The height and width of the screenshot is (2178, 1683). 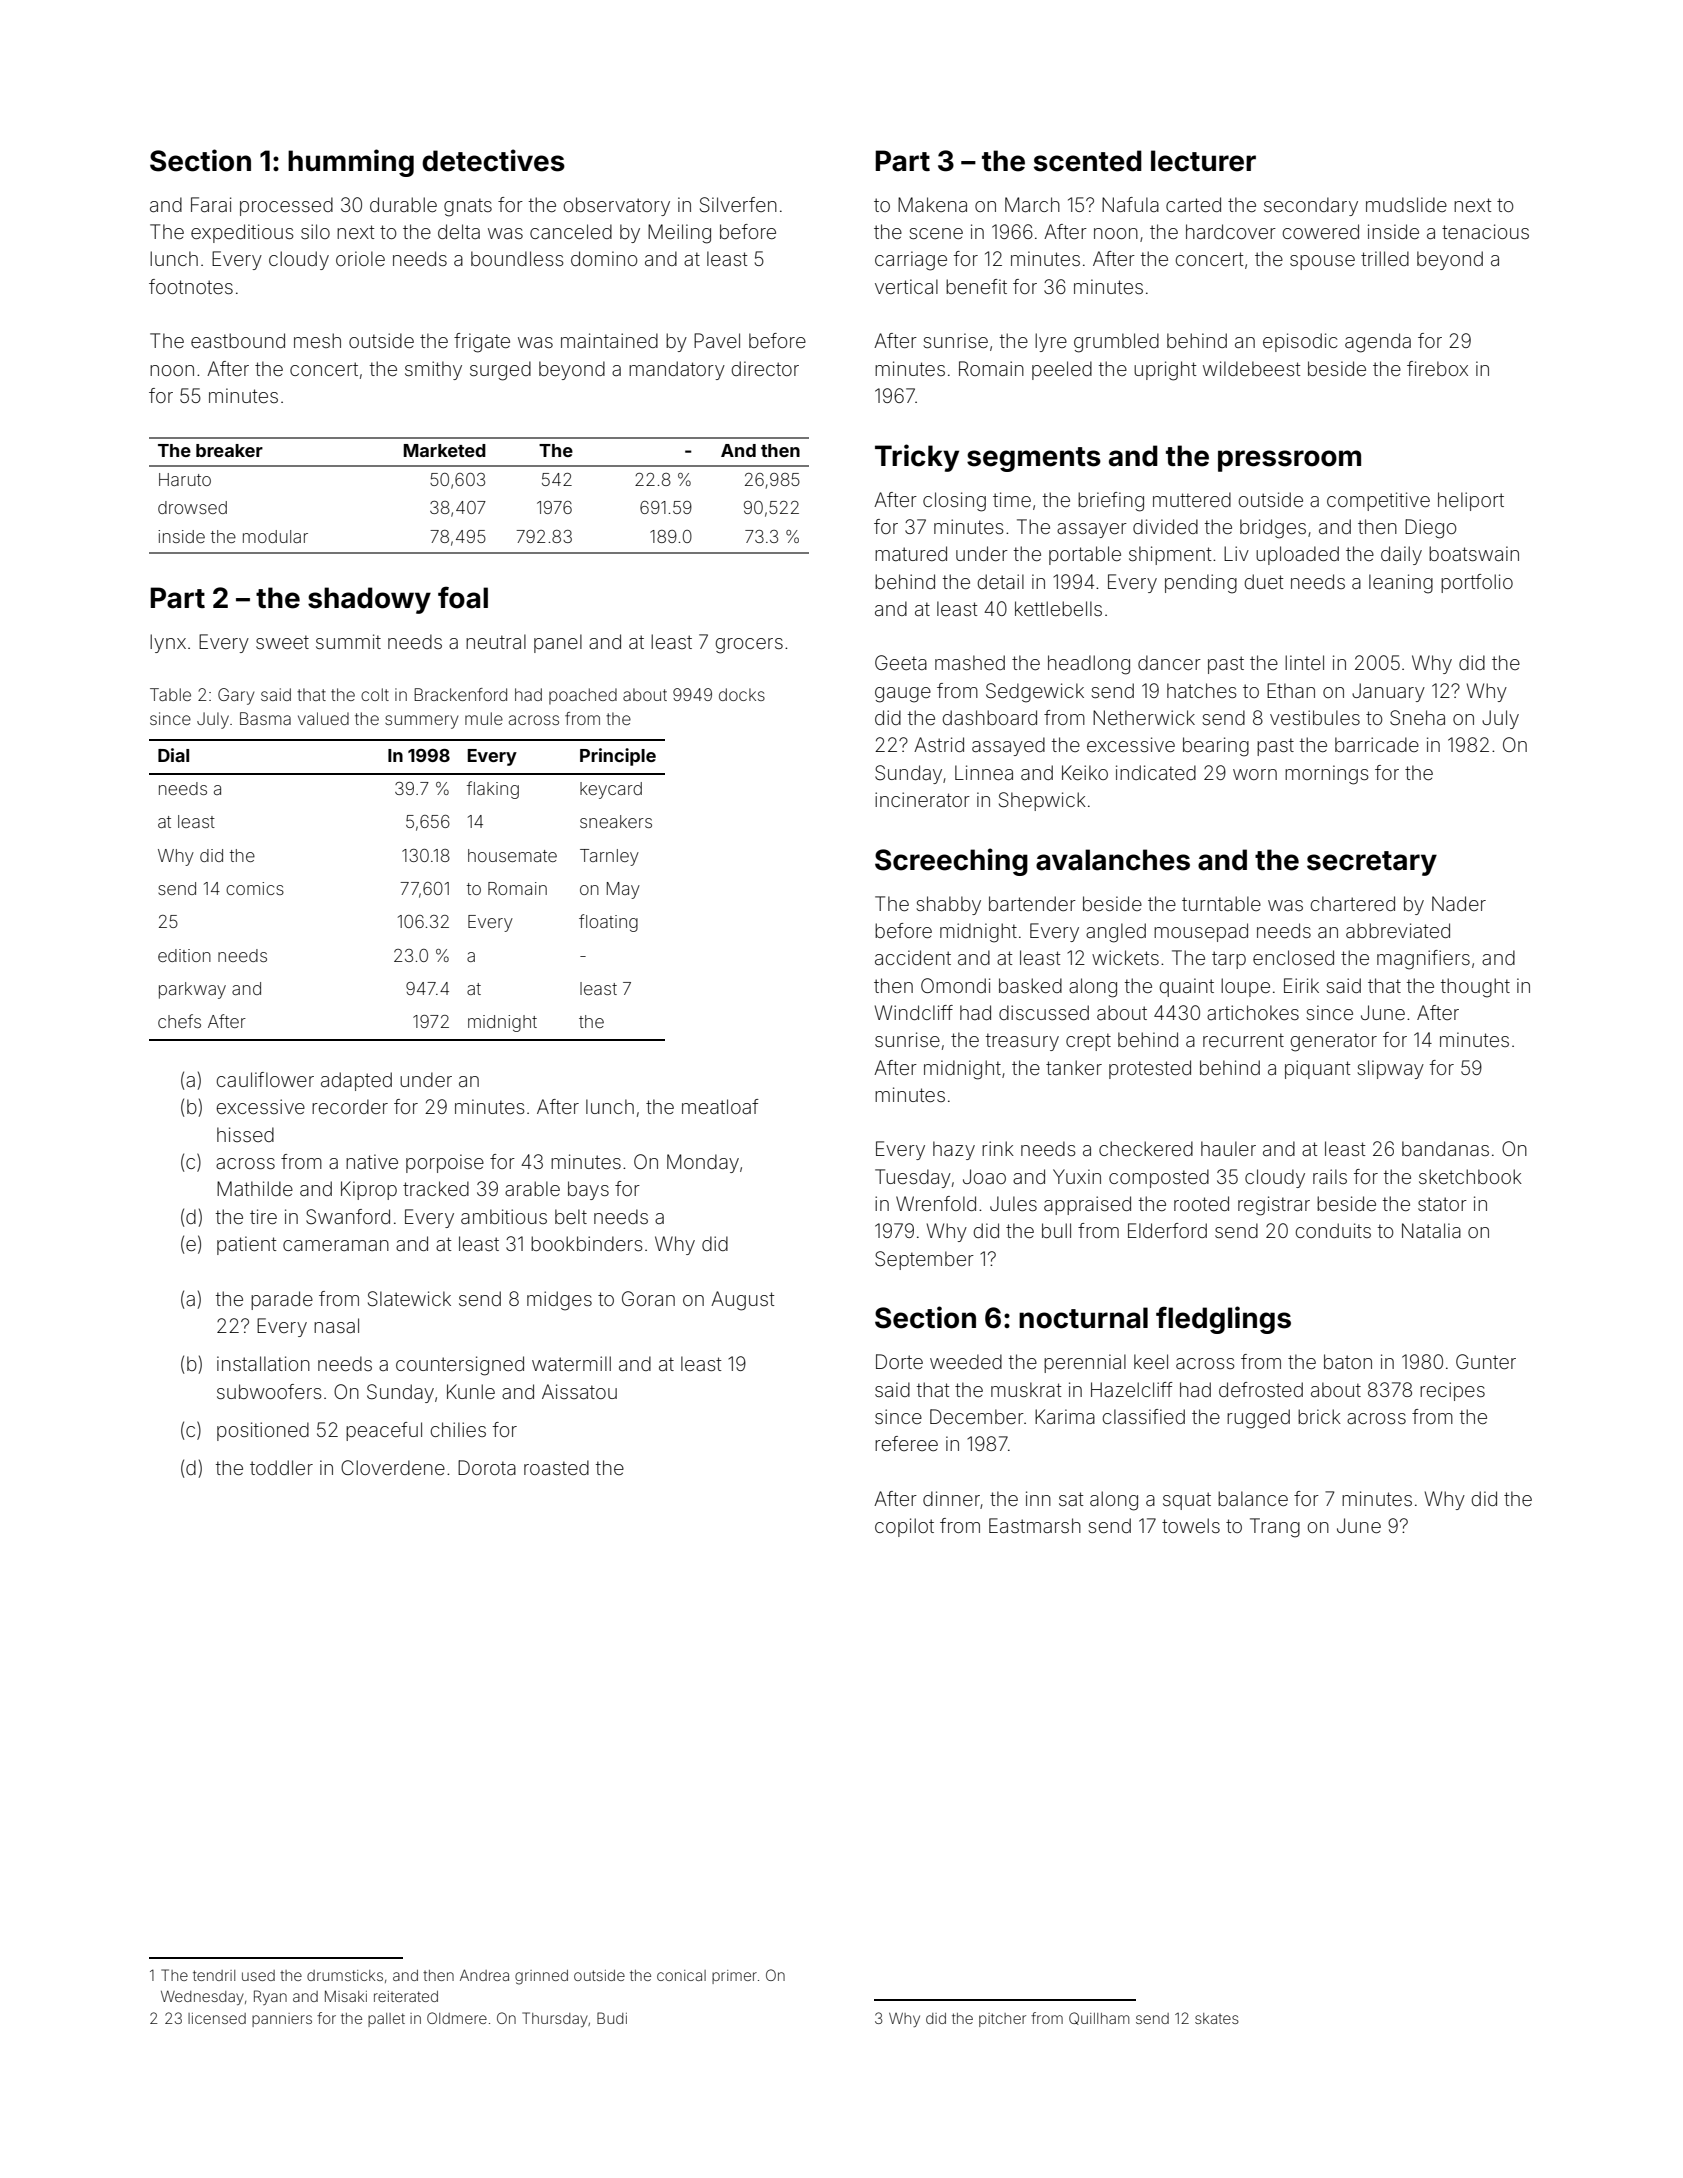 I want to click on lecturer, so click(x=1203, y=161).
